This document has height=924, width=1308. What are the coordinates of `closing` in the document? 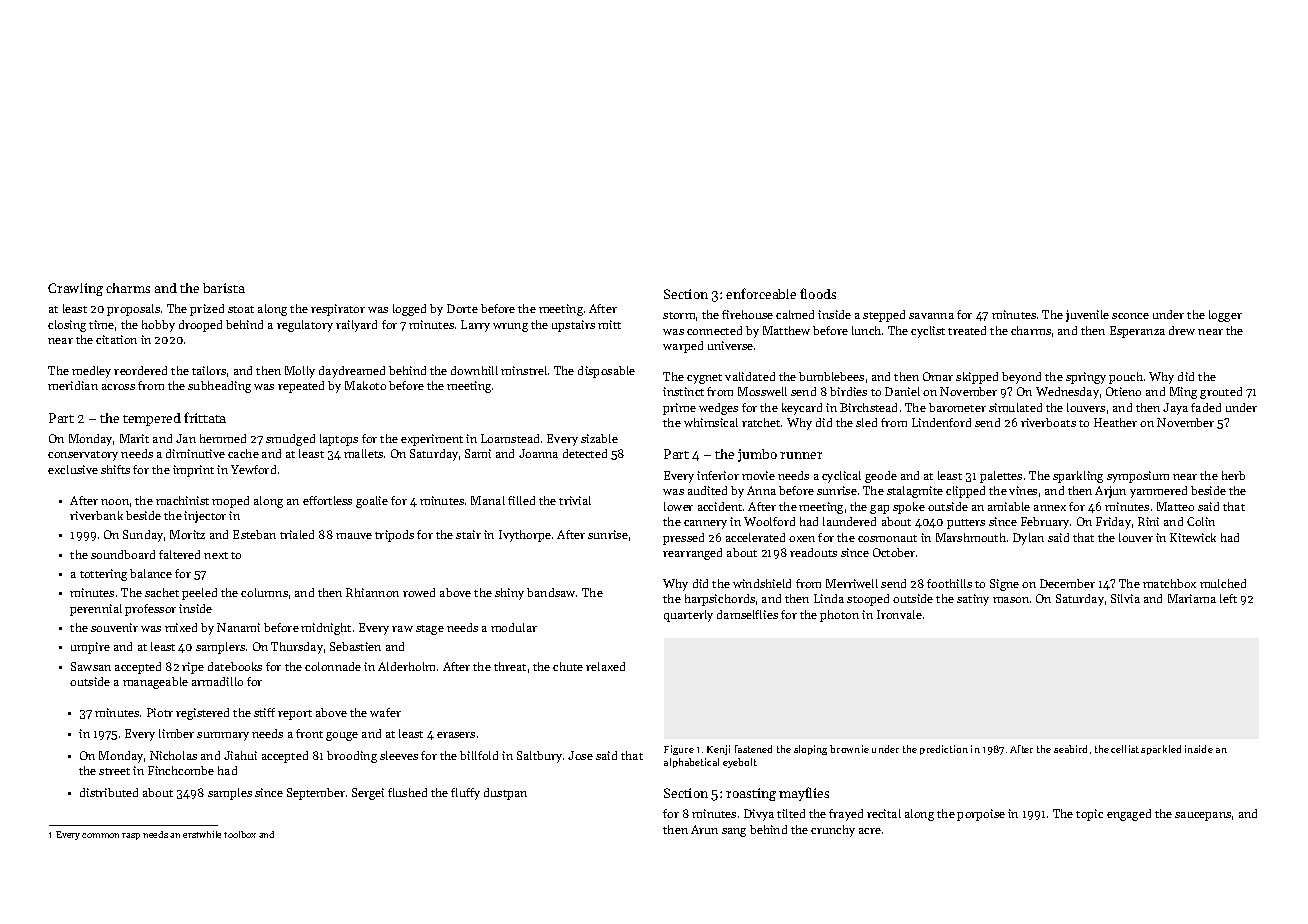 It's located at (67, 326).
